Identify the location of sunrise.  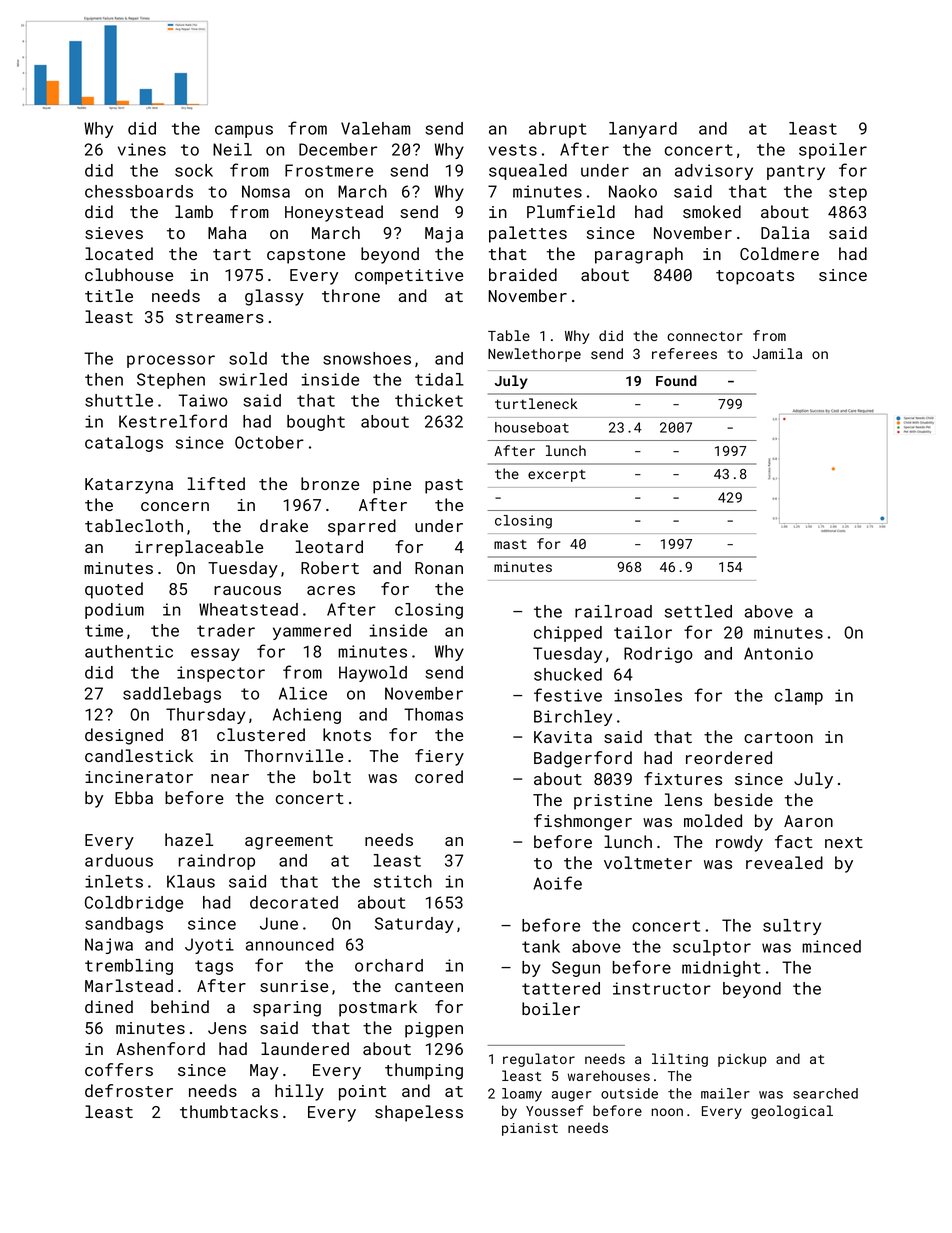
(294, 986).
